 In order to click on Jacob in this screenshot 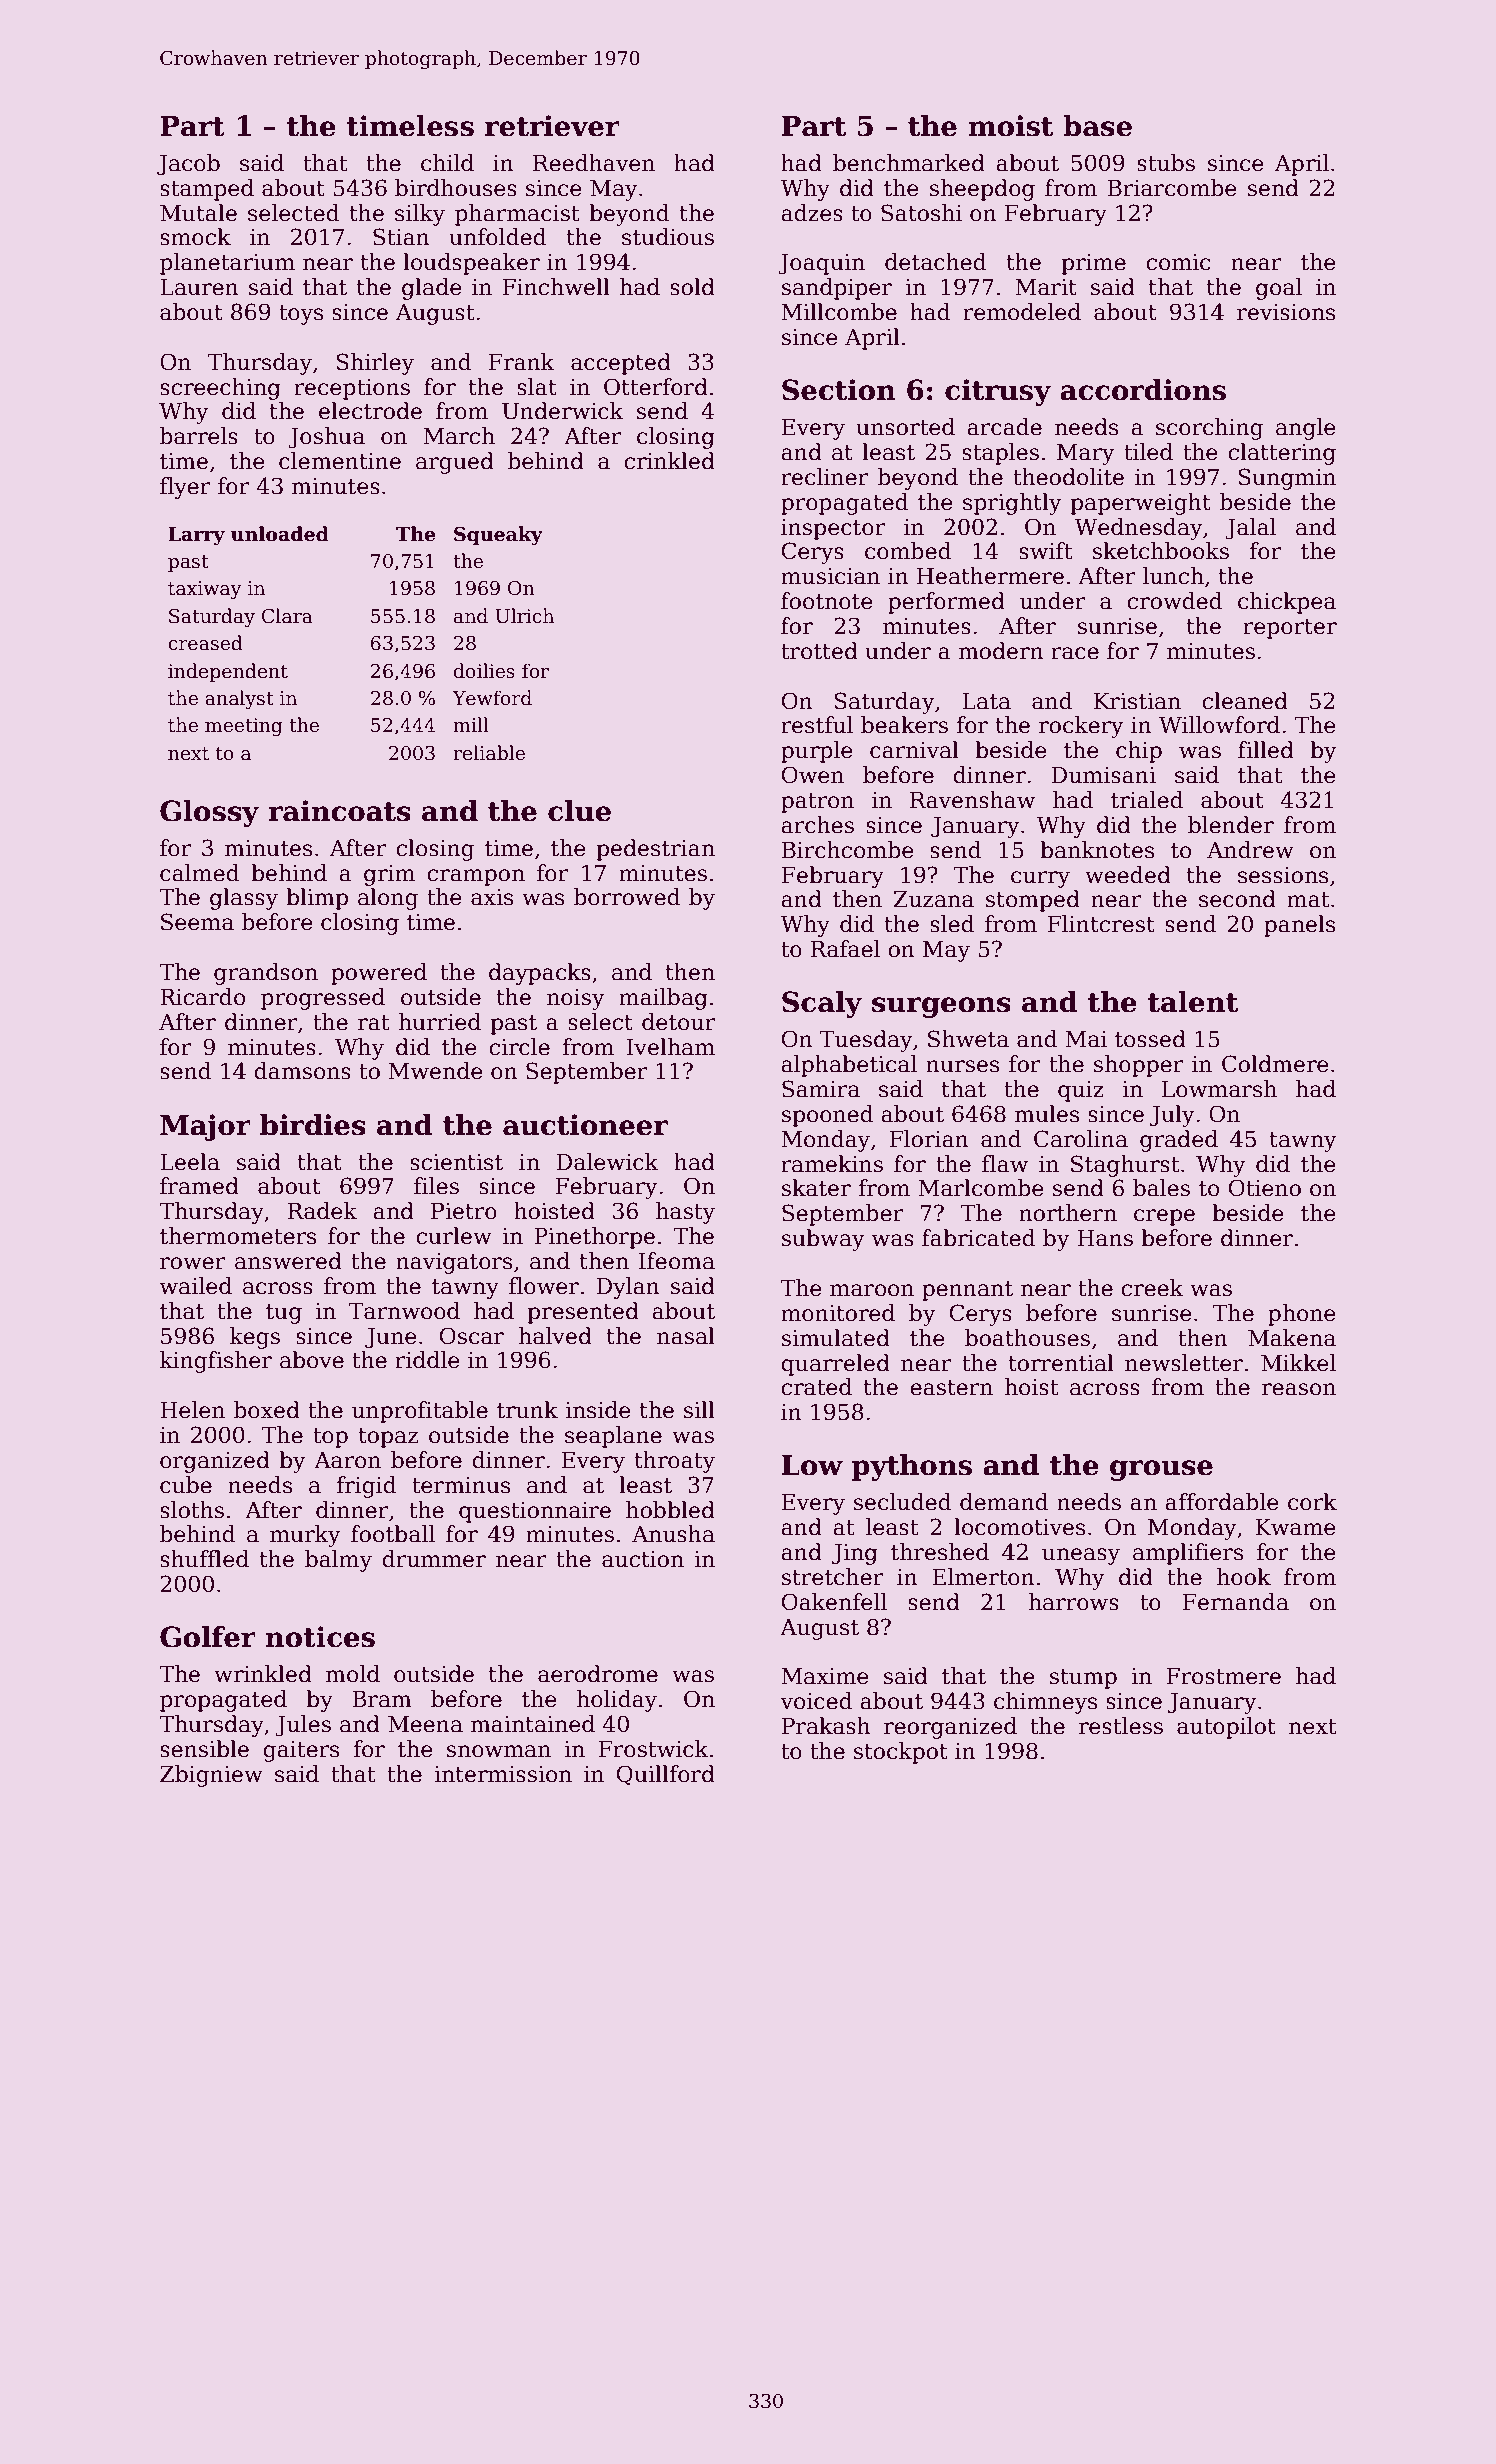, I will do `click(188, 165)`.
